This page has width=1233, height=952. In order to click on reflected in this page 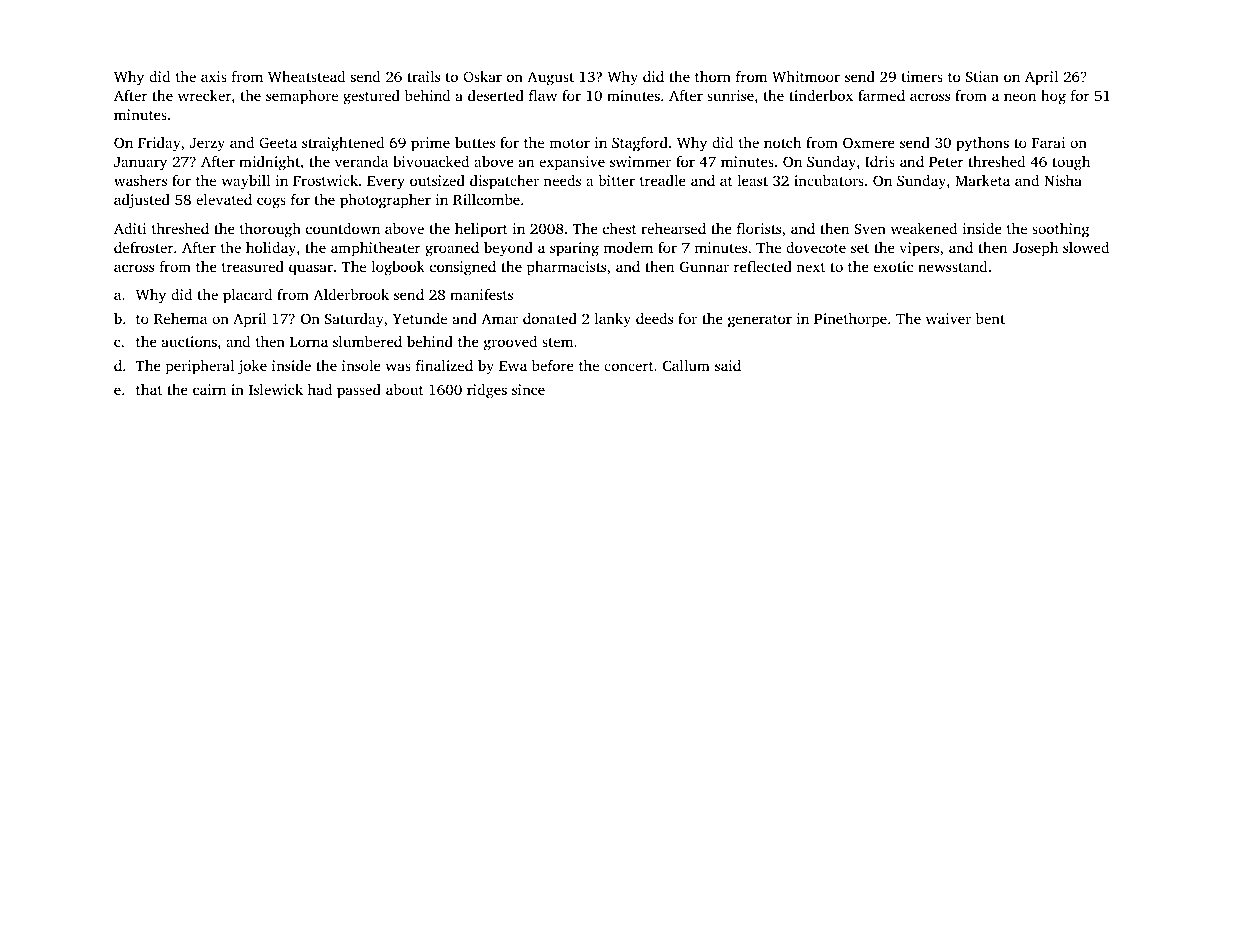, I will do `click(763, 266)`.
